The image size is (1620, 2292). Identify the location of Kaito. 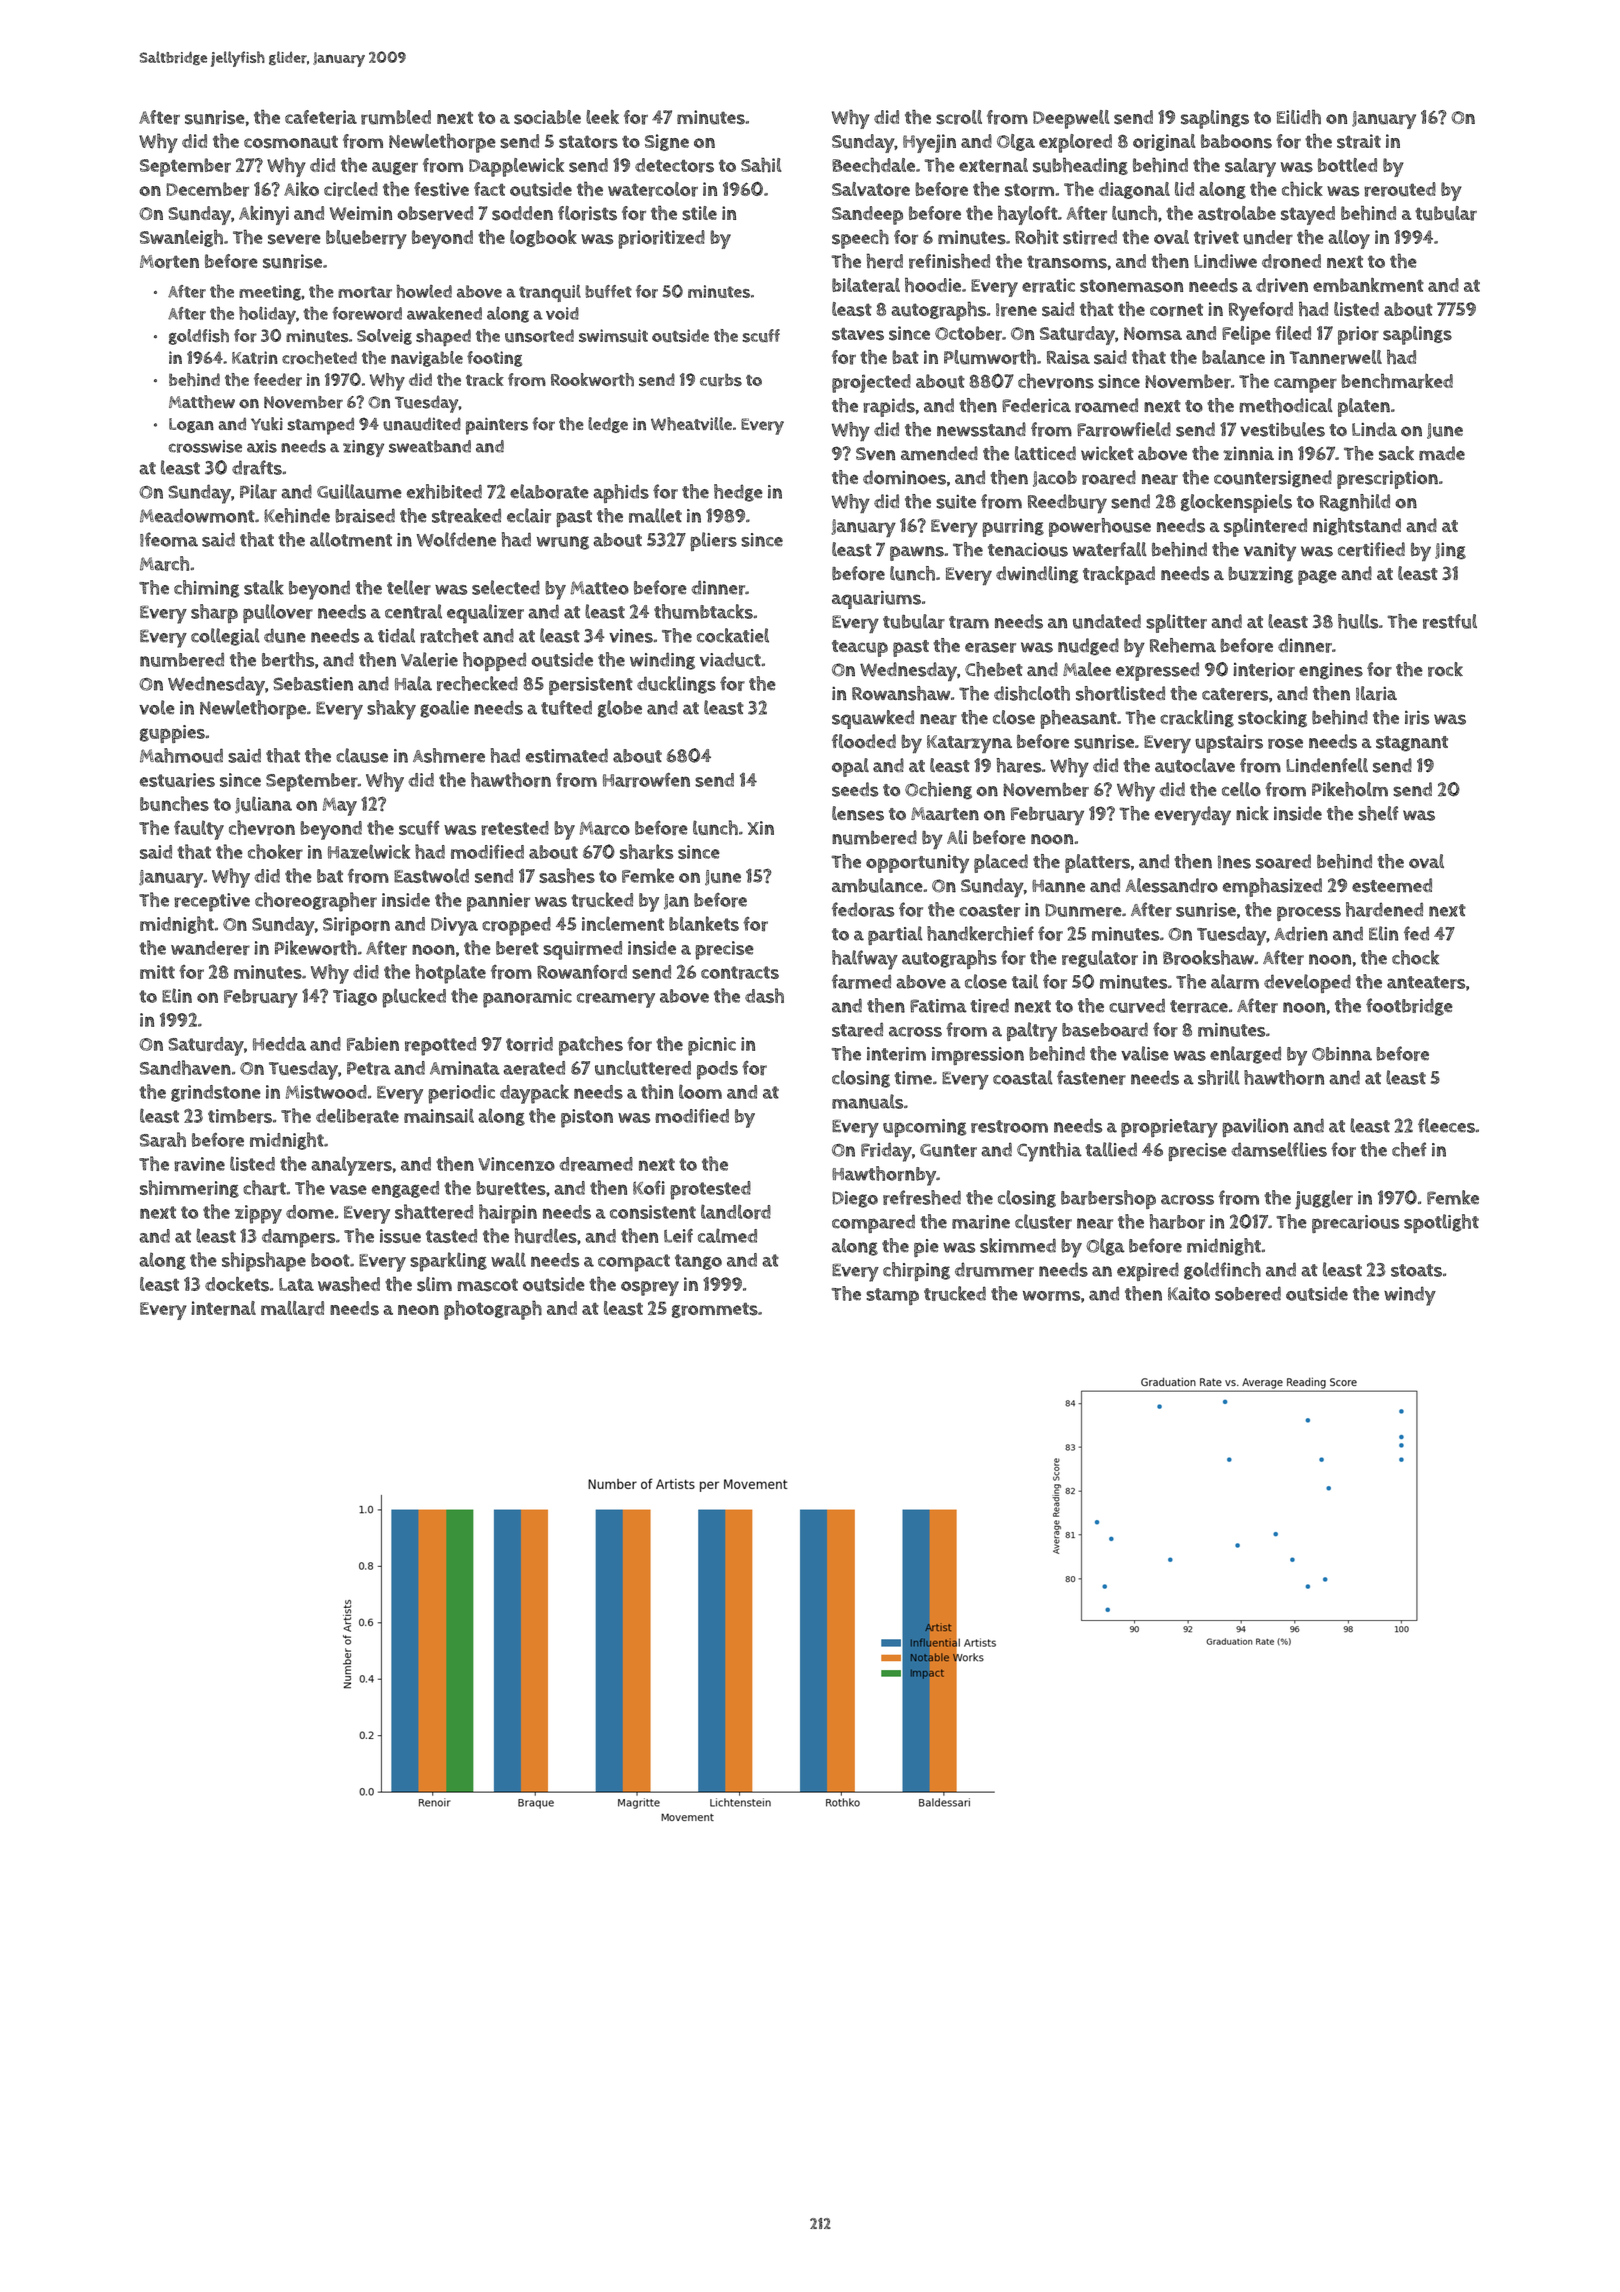
(1189, 1294).
